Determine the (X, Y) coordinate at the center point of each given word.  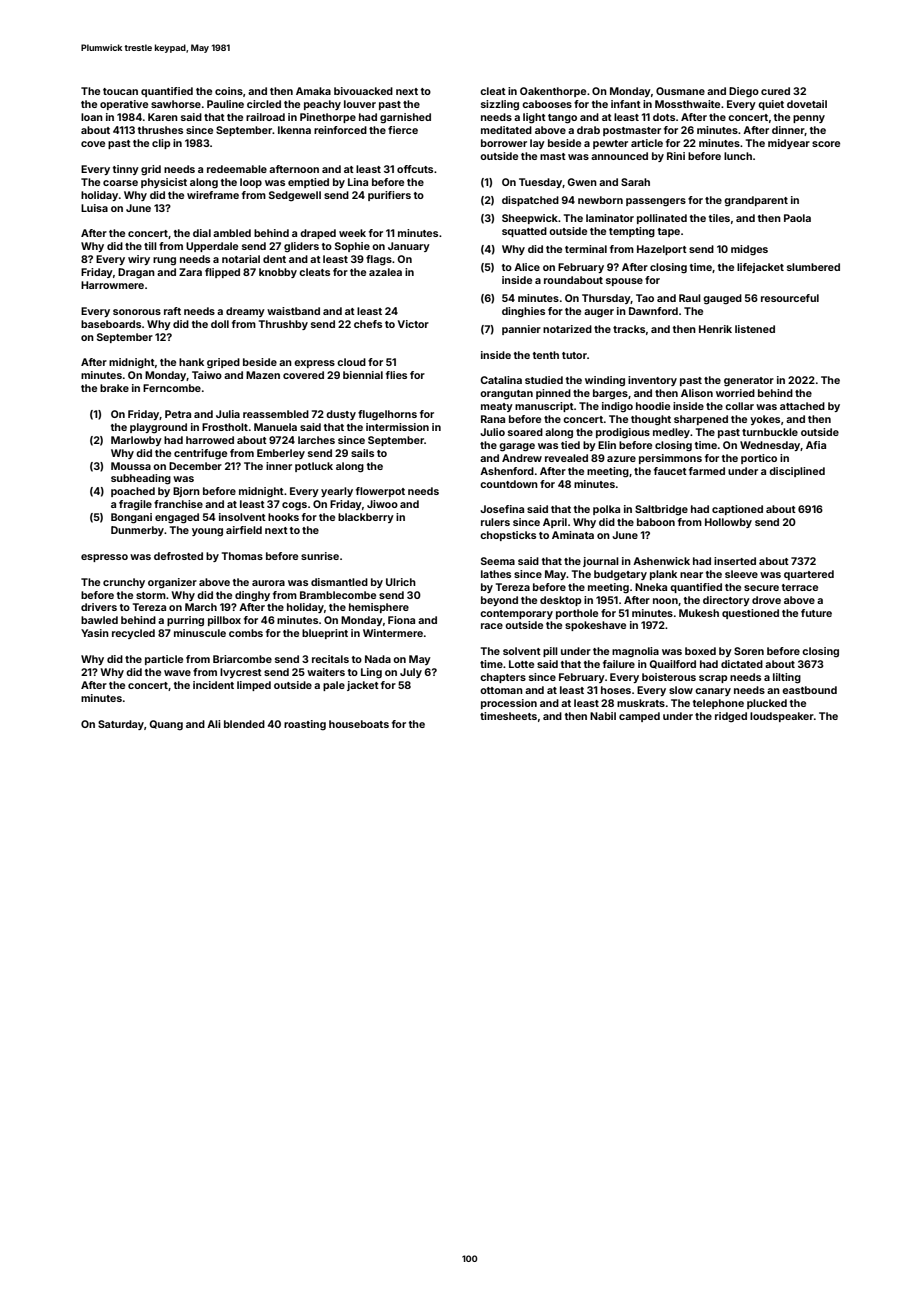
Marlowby (136, 441)
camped (639, 717)
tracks (629, 329)
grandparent (756, 201)
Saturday (121, 725)
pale (334, 686)
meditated (506, 130)
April (555, 523)
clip (161, 144)
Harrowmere (112, 285)
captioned (737, 510)
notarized (567, 329)
